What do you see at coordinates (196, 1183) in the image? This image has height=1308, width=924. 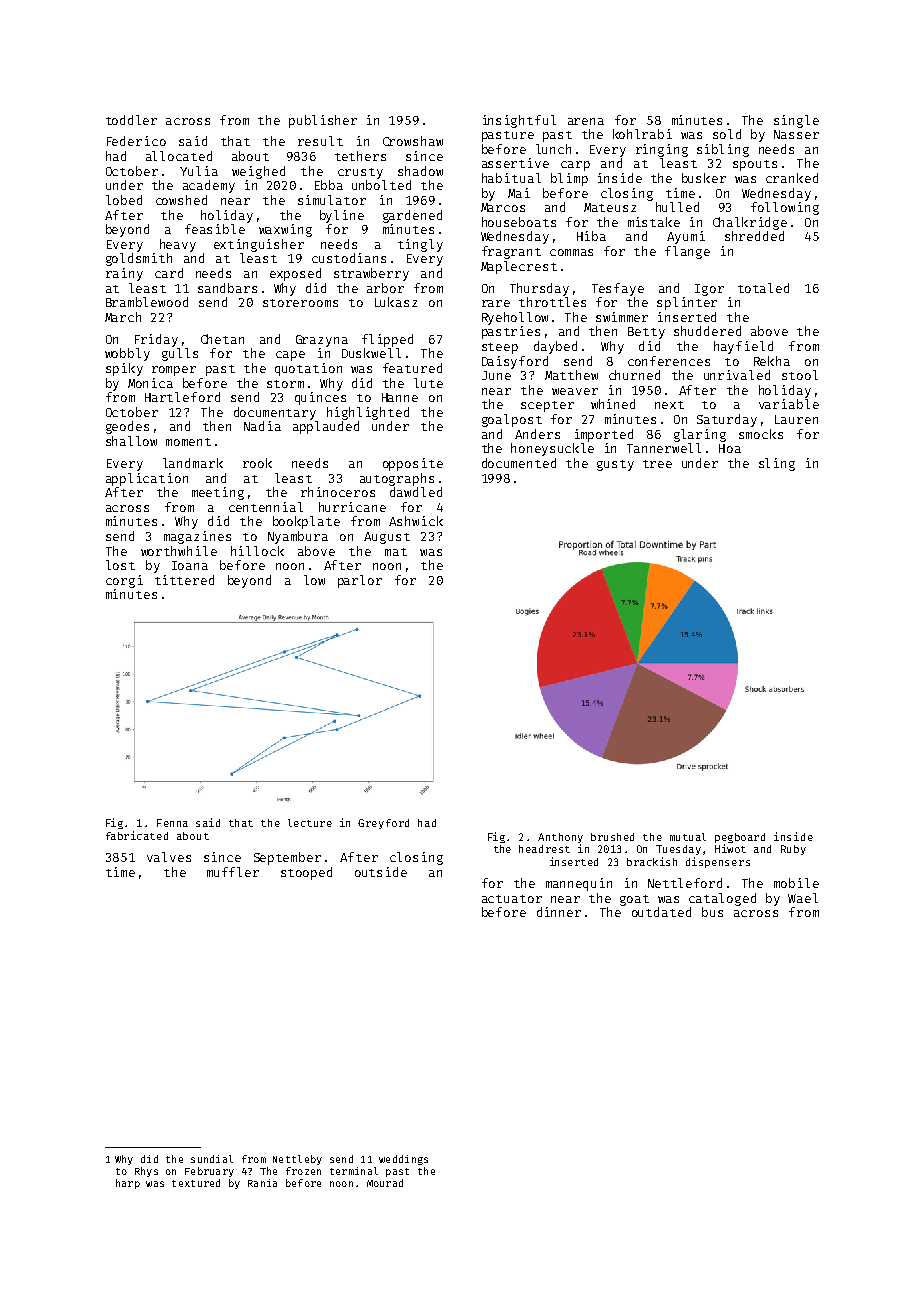 I see `textured` at bounding box center [196, 1183].
